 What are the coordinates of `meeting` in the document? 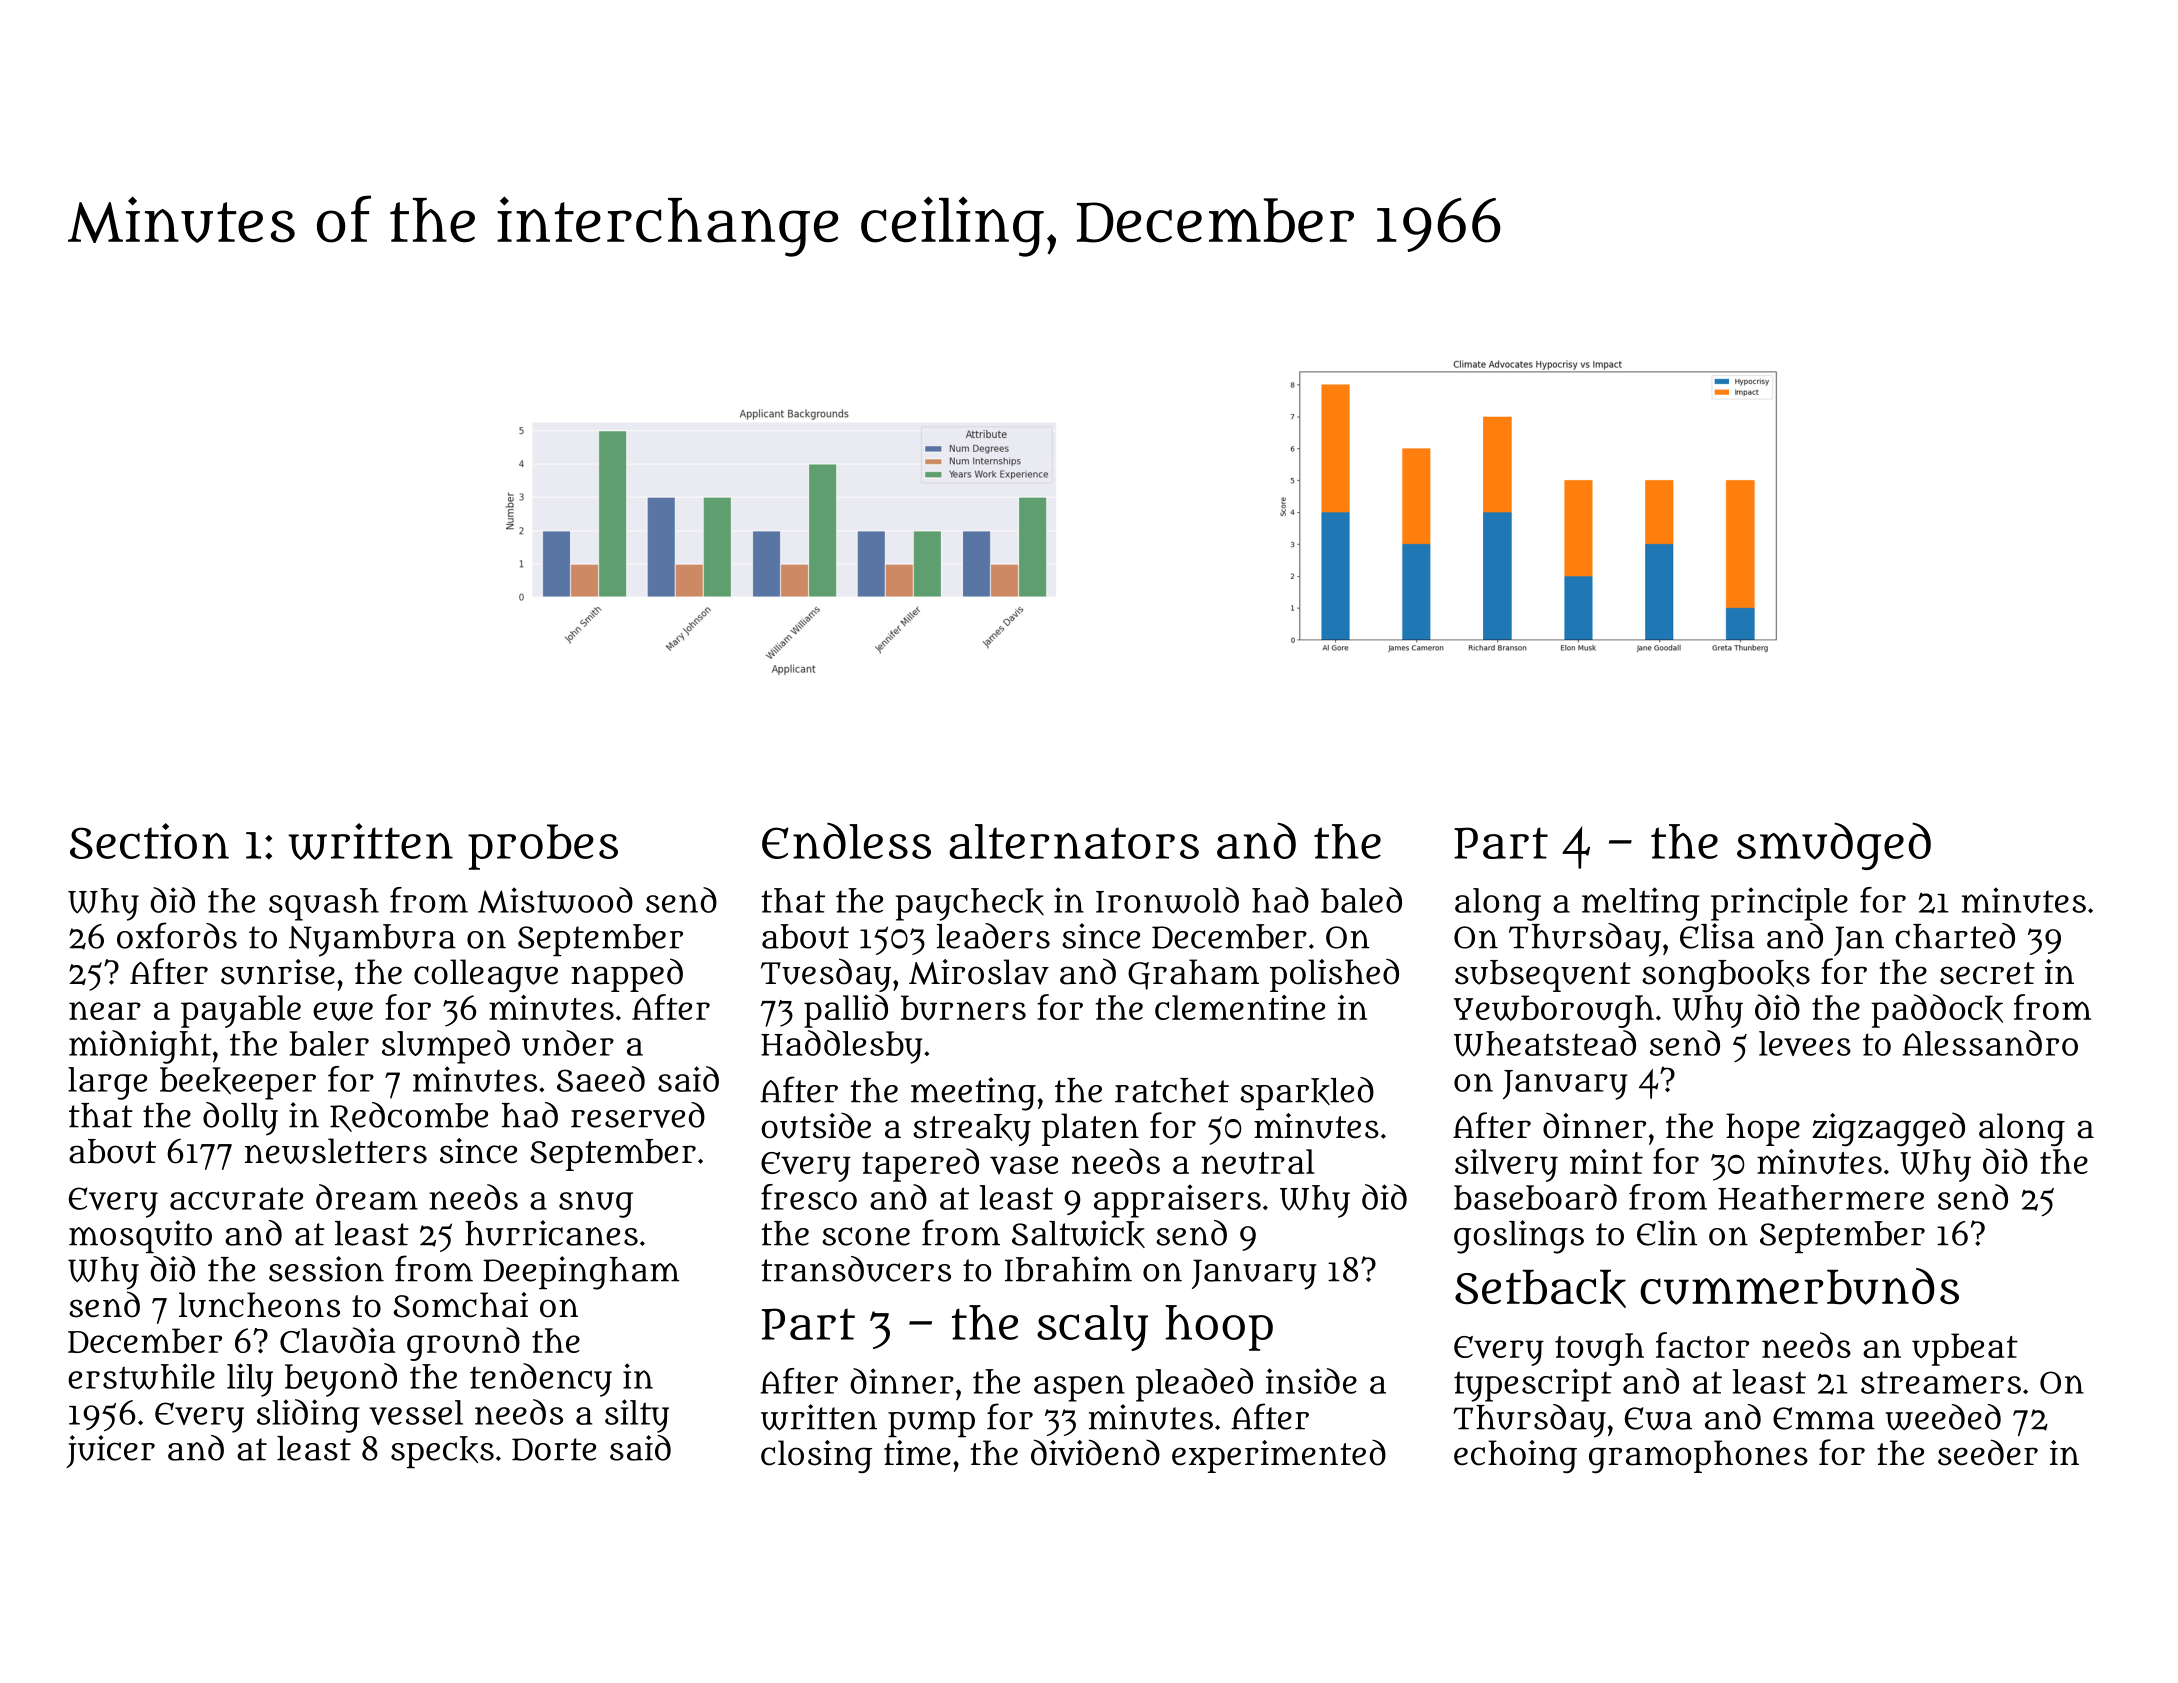 It's located at (973, 1094).
